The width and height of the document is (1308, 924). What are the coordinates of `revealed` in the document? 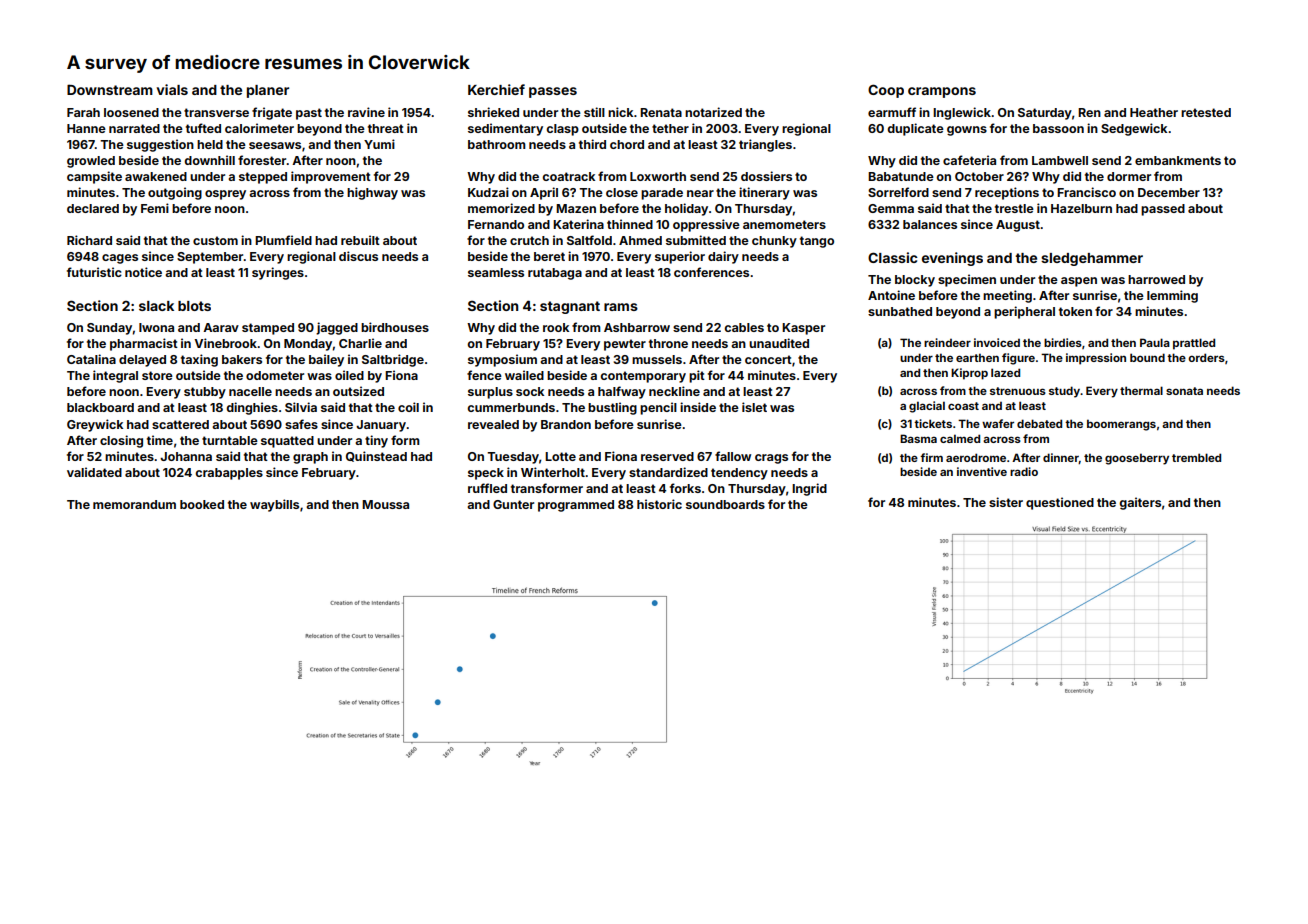 It's located at (493, 424).
